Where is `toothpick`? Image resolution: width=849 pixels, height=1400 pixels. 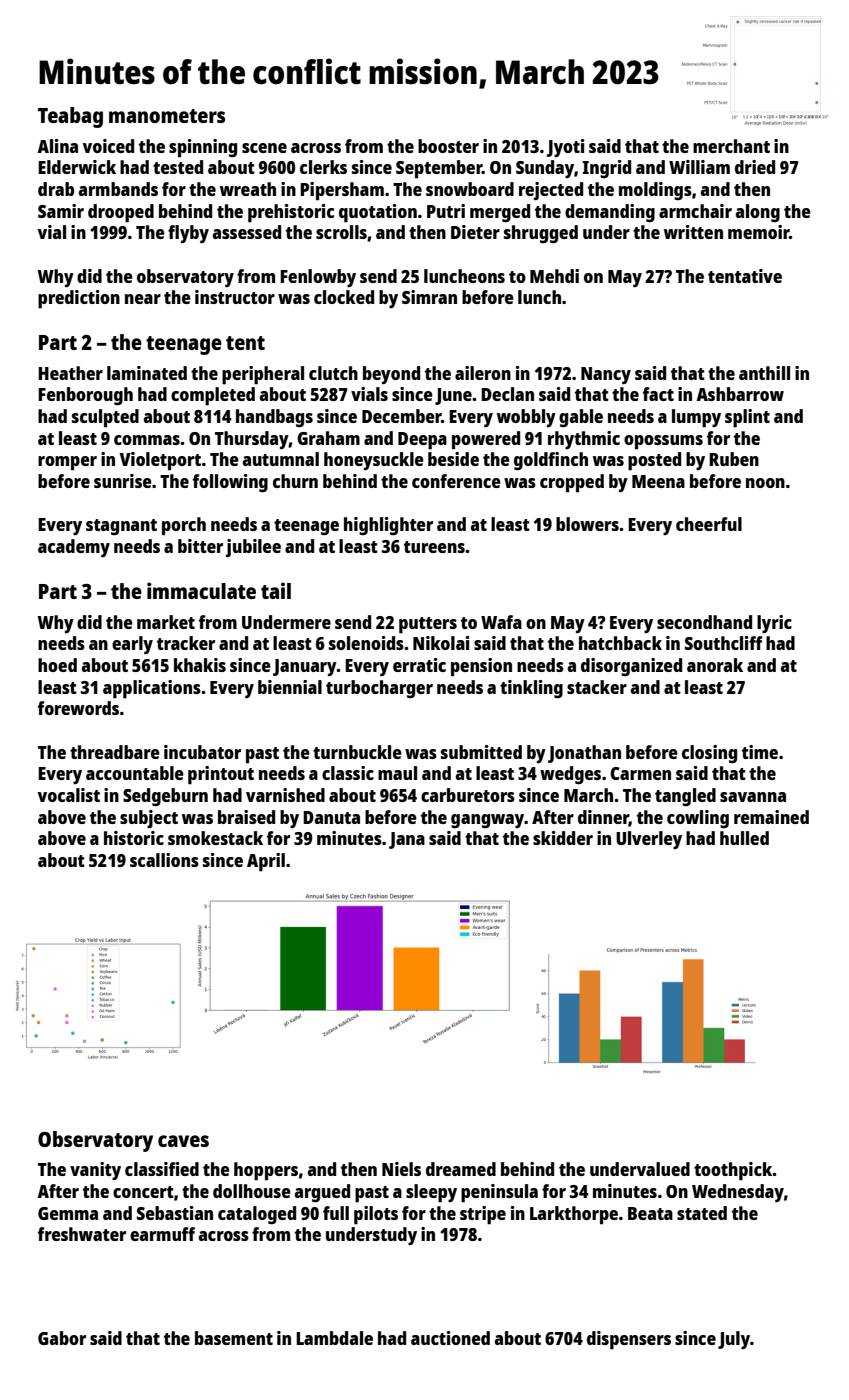 toothpick is located at coordinates (733, 1171).
